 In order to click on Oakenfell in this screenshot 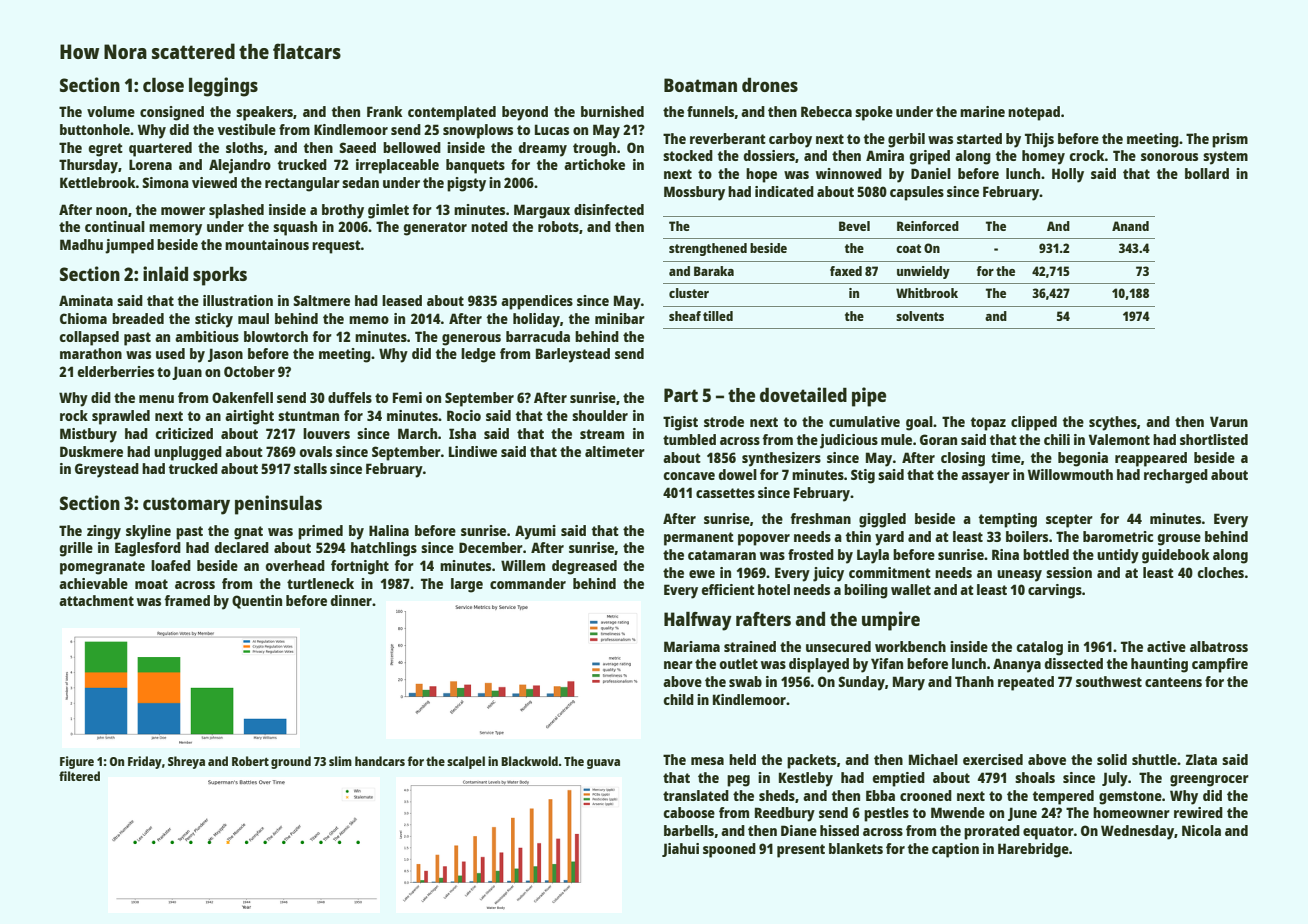, I will do `click(242, 397)`.
